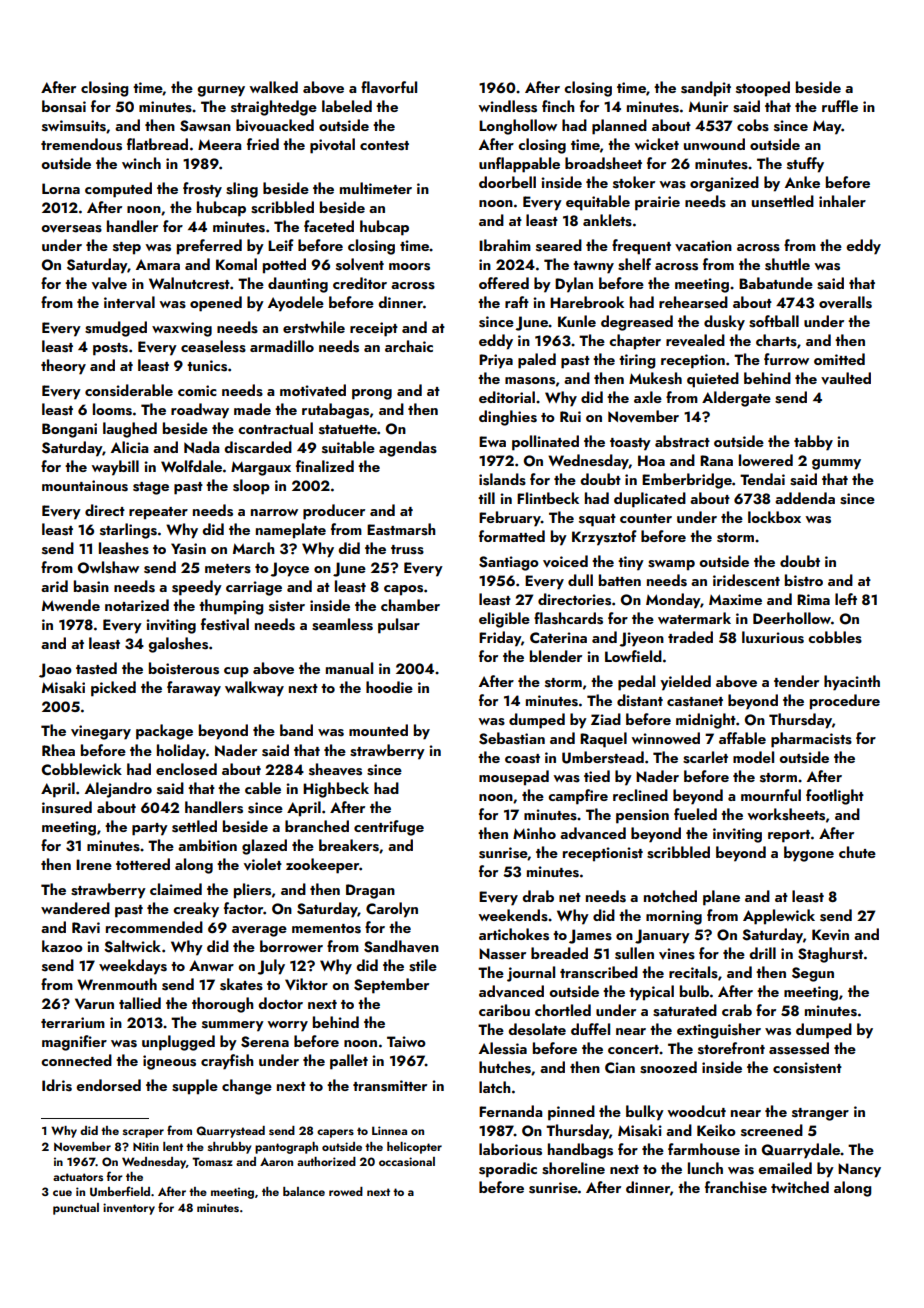  What do you see at coordinates (787, 264) in the screenshot?
I see `shuttle` at bounding box center [787, 264].
